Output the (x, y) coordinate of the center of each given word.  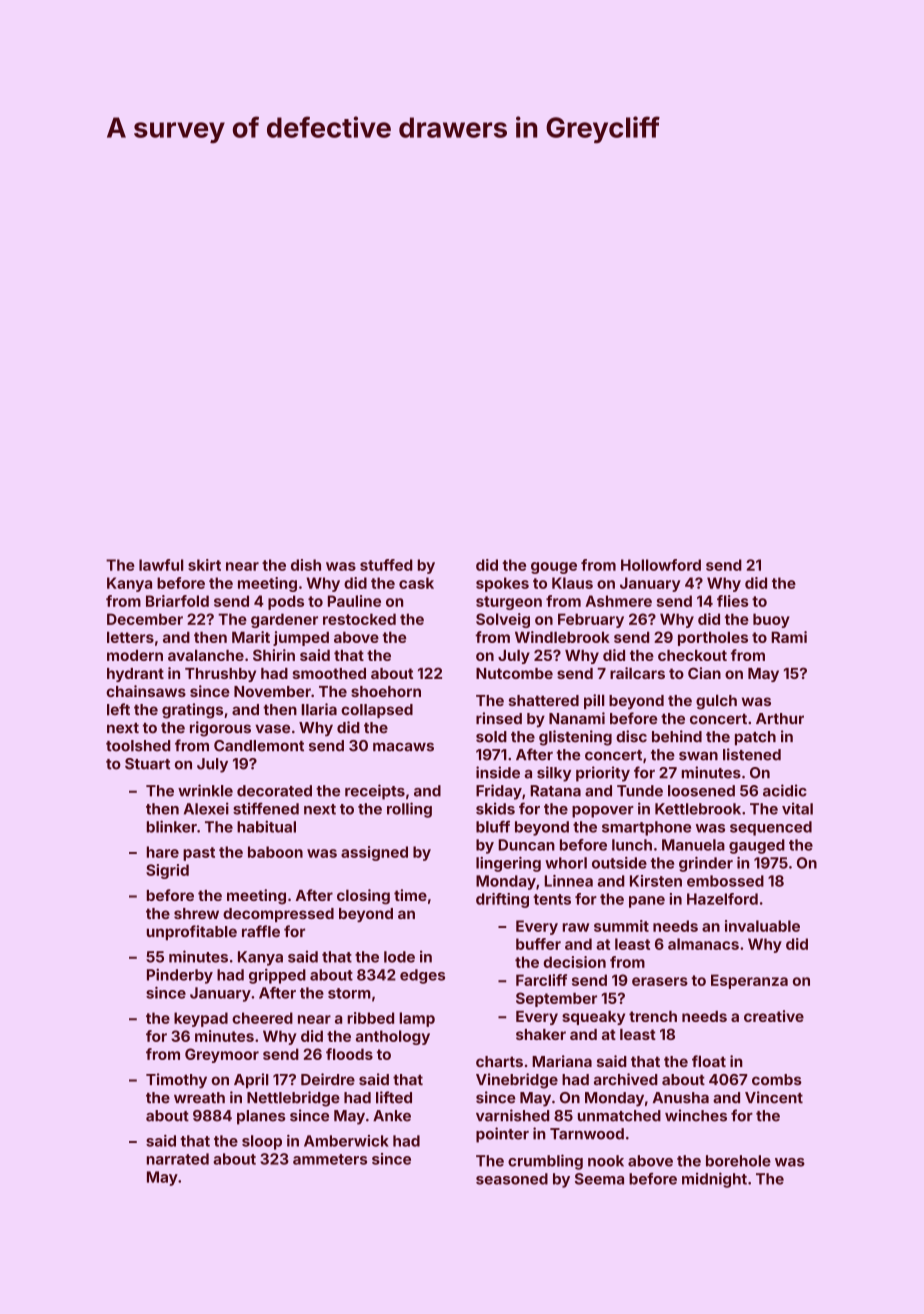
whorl (566, 863)
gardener (284, 620)
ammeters (330, 1159)
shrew (196, 913)
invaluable (762, 926)
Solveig (503, 620)
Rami (789, 637)
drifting (502, 900)
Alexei (206, 808)
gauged (757, 846)
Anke (392, 1116)
